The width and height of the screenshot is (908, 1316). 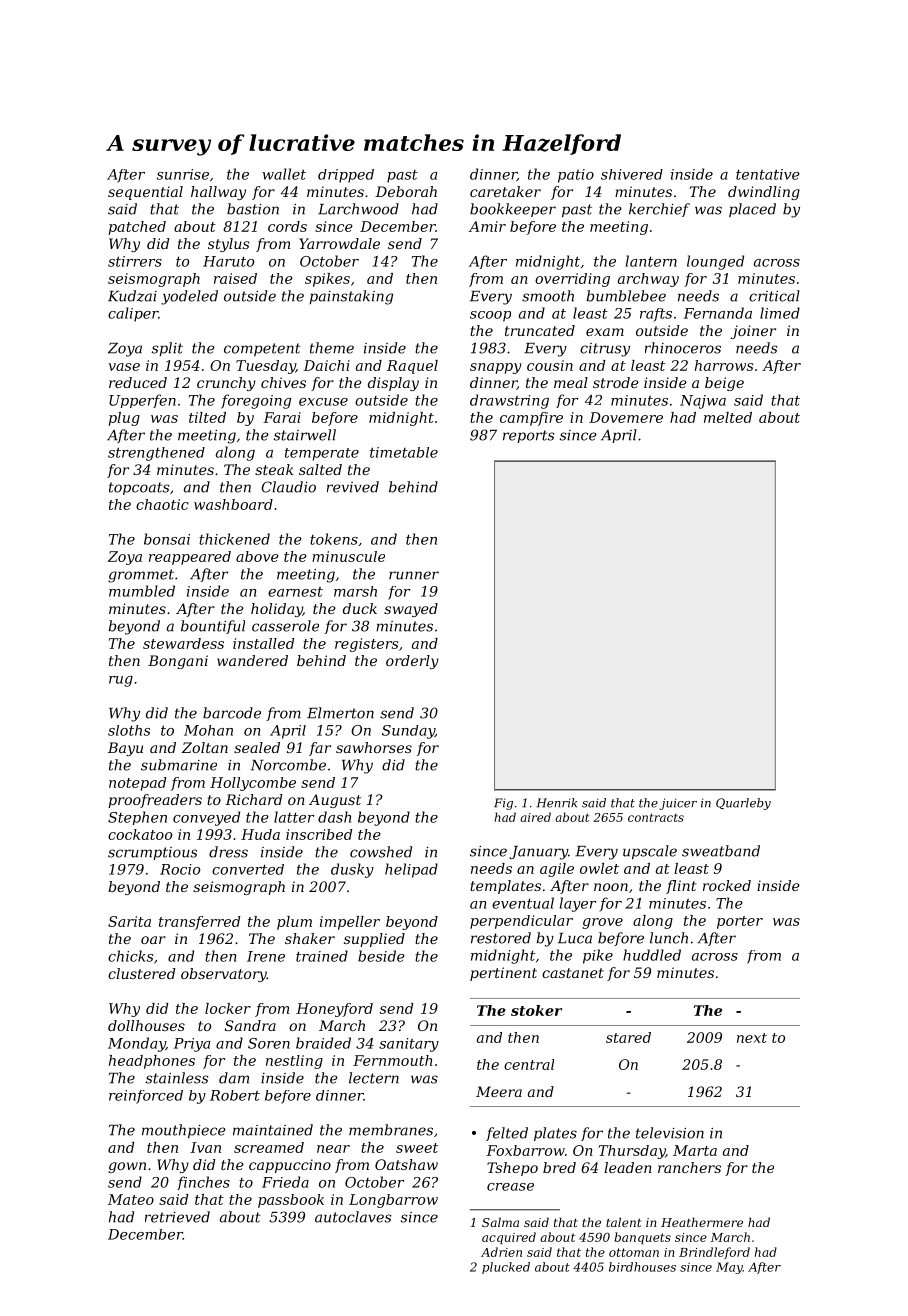 I want to click on sunrise, so click(x=183, y=174).
